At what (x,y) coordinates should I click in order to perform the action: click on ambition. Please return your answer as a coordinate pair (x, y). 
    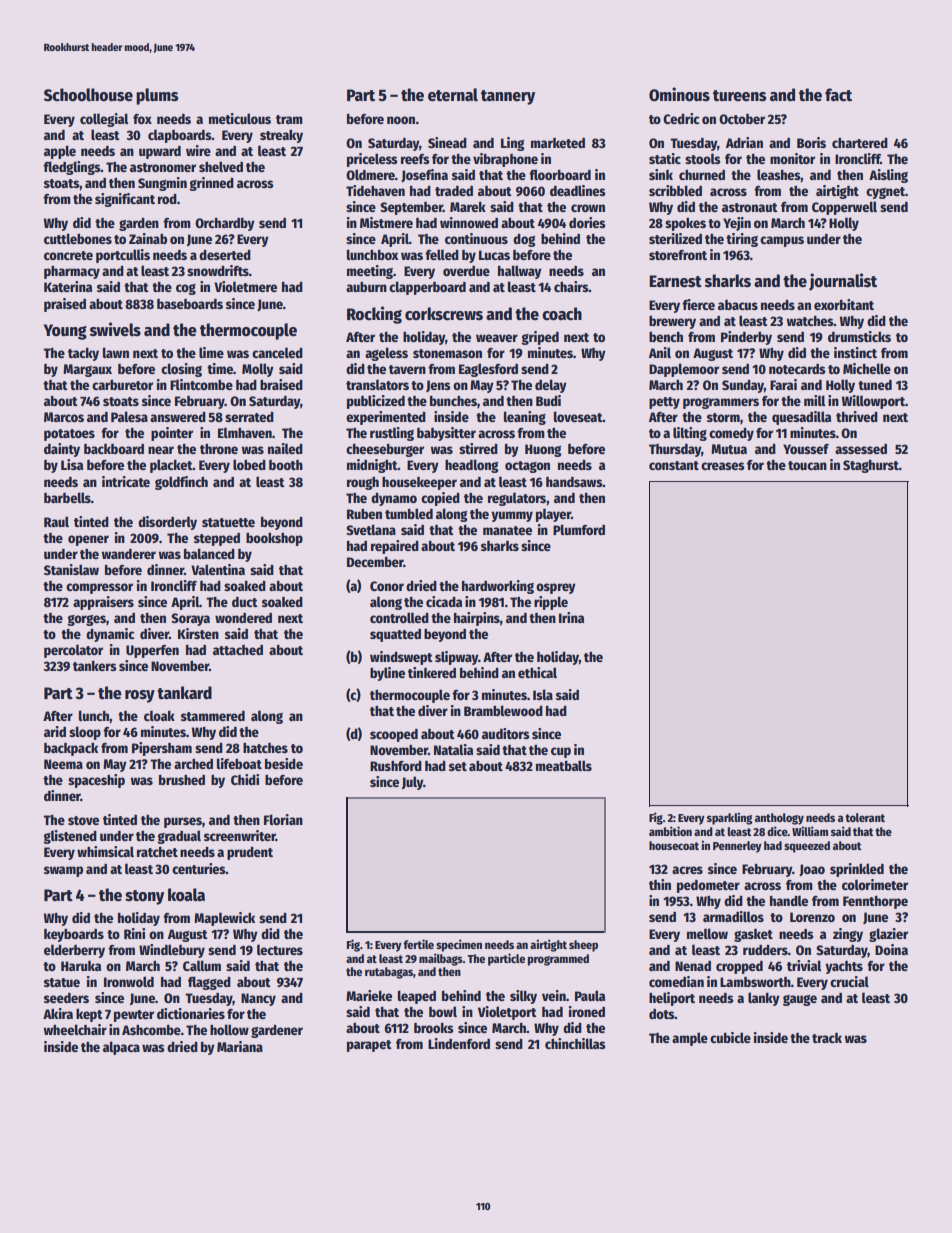
    Looking at the image, I should click on (670, 831).
